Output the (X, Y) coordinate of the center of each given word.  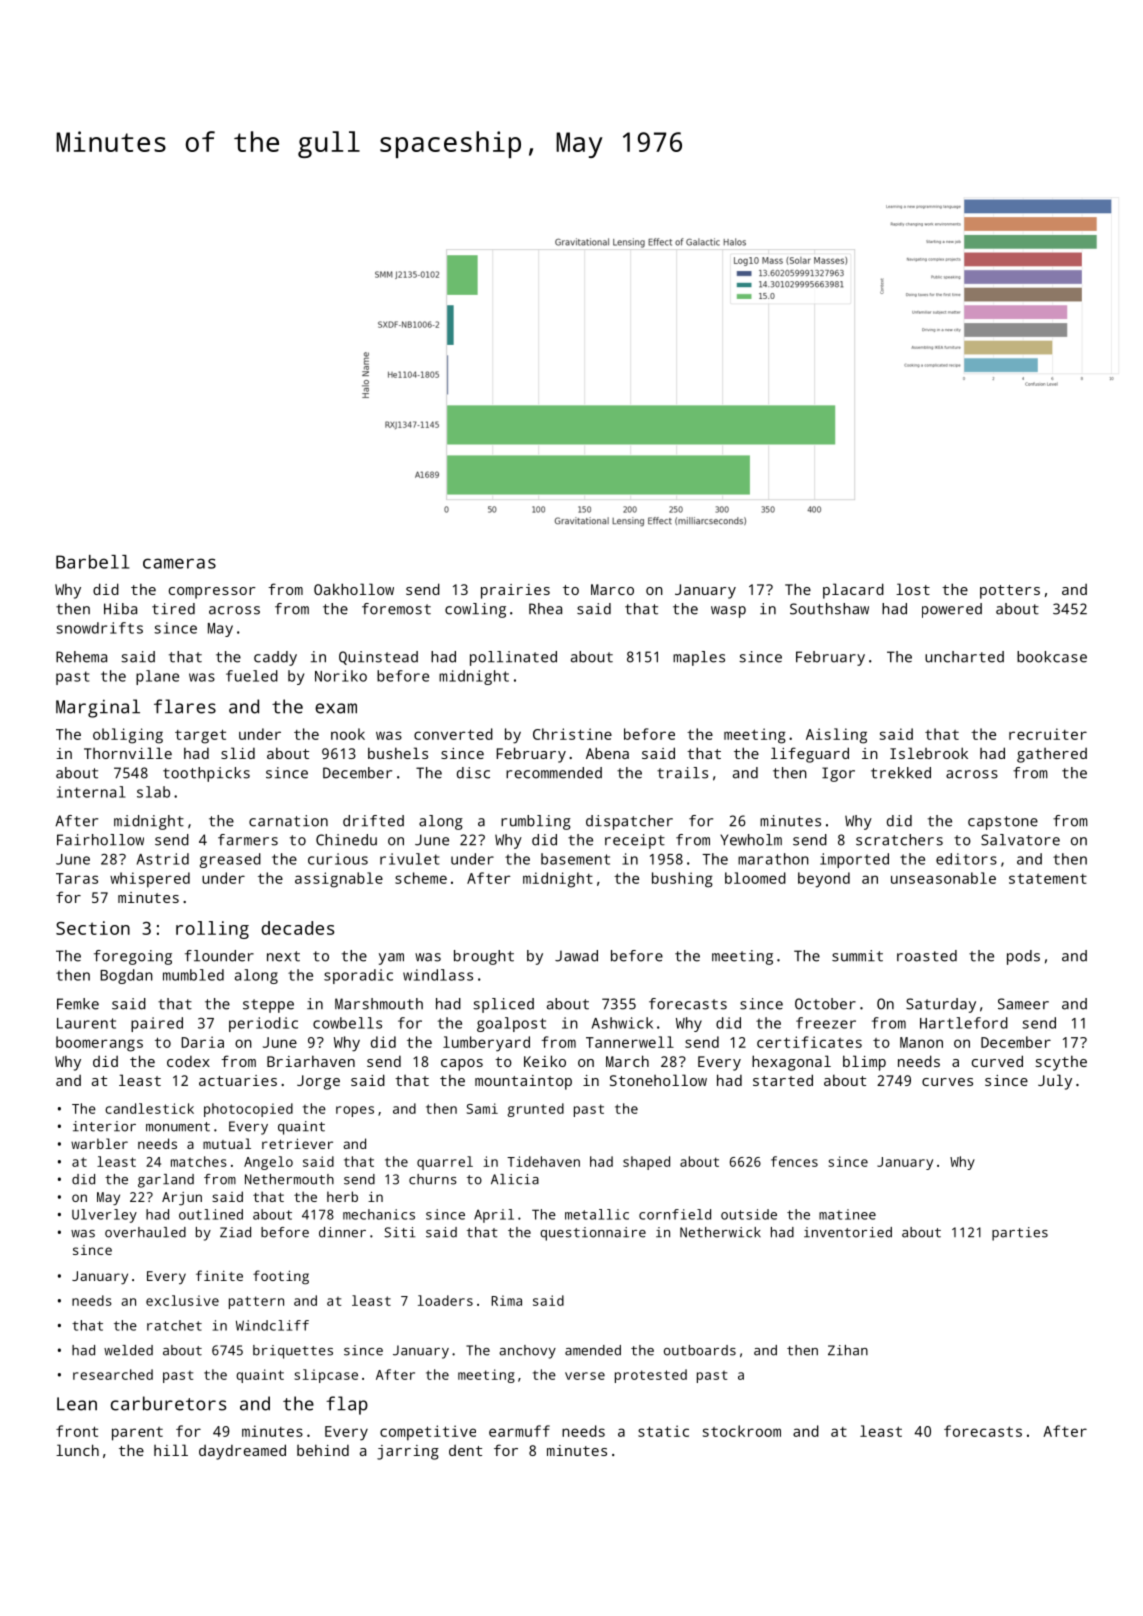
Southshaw (829, 609)
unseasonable (943, 878)
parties (1020, 1234)
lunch (77, 1450)
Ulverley (104, 1216)
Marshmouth (379, 1004)
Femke (78, 1004)
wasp (728, 612)
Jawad (576, 956)
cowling (475, 610)
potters (1010, 592)
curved (997, 1061)
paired (157, 1024)
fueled (252, 676)
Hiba (120, 609)
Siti (400, 1232)
